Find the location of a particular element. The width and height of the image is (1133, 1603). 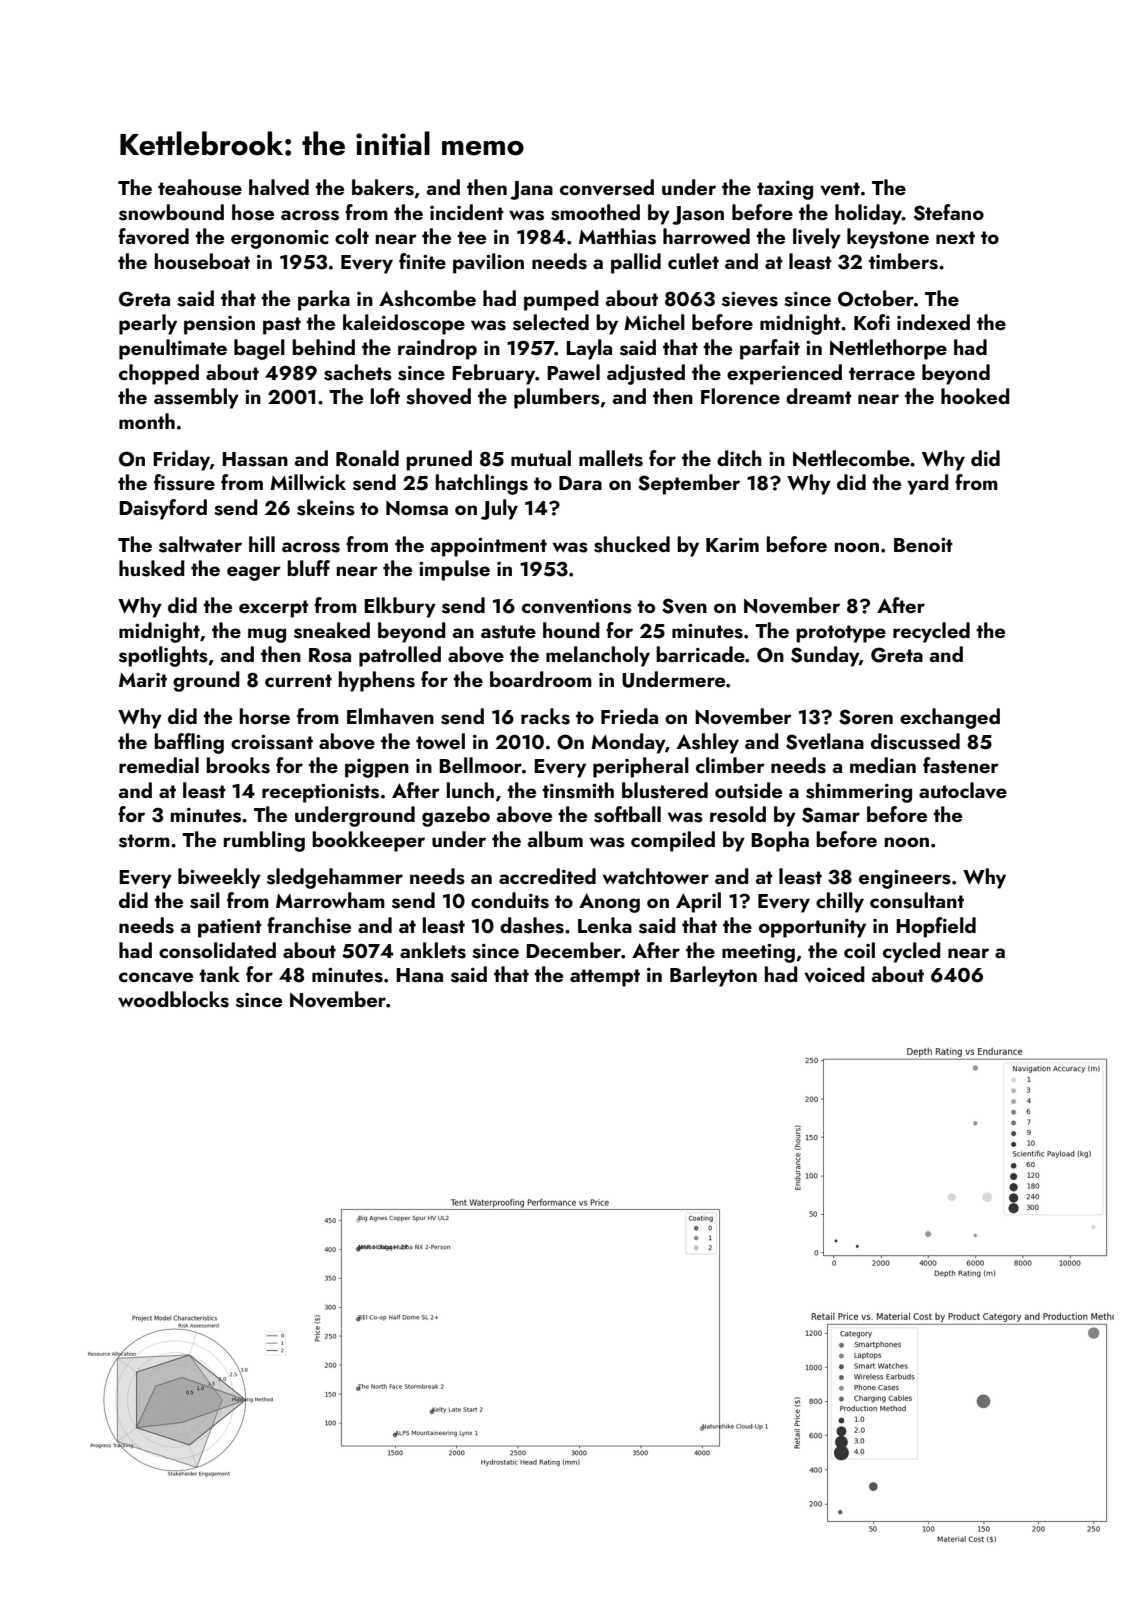

Soren is located at coordinates (866, 717).
